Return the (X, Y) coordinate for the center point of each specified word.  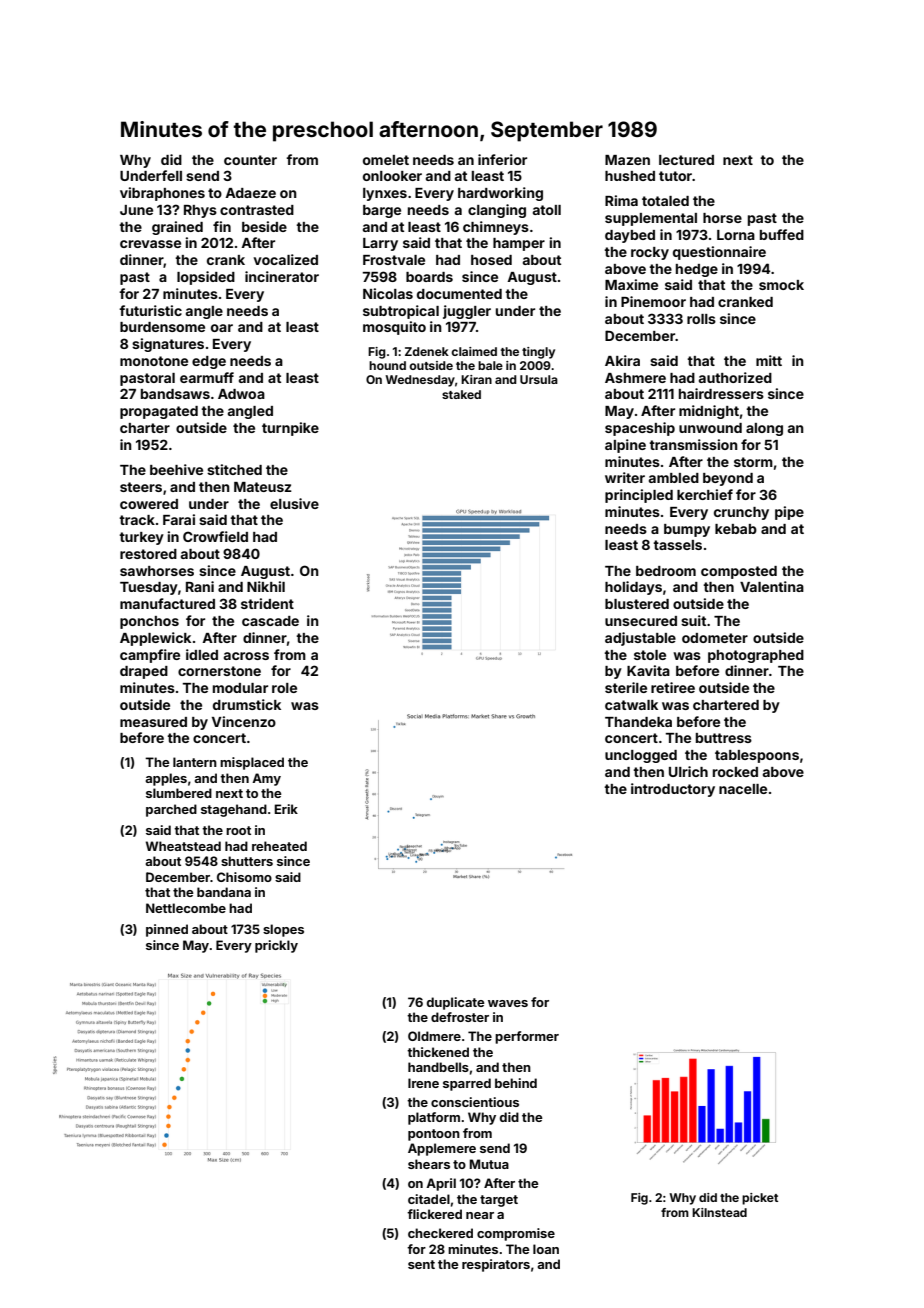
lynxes (385, 194)
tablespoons (757, 756)
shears (429, 1164)
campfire (150, 656)
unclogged (641, 756)
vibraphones (162, 194)
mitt (769, 360)
